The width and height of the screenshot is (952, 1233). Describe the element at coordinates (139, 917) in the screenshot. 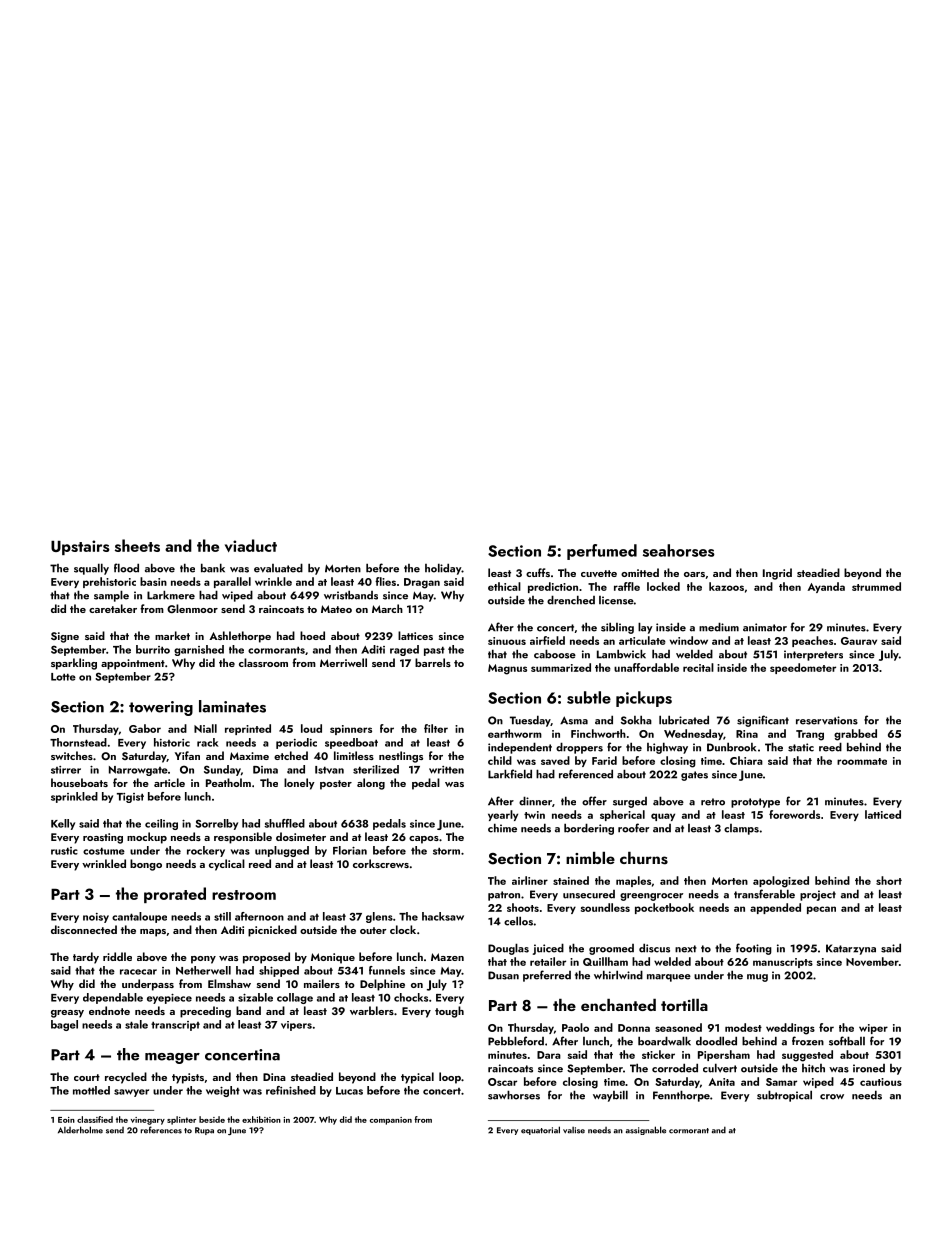

I see `cantaloupe` at that location.
